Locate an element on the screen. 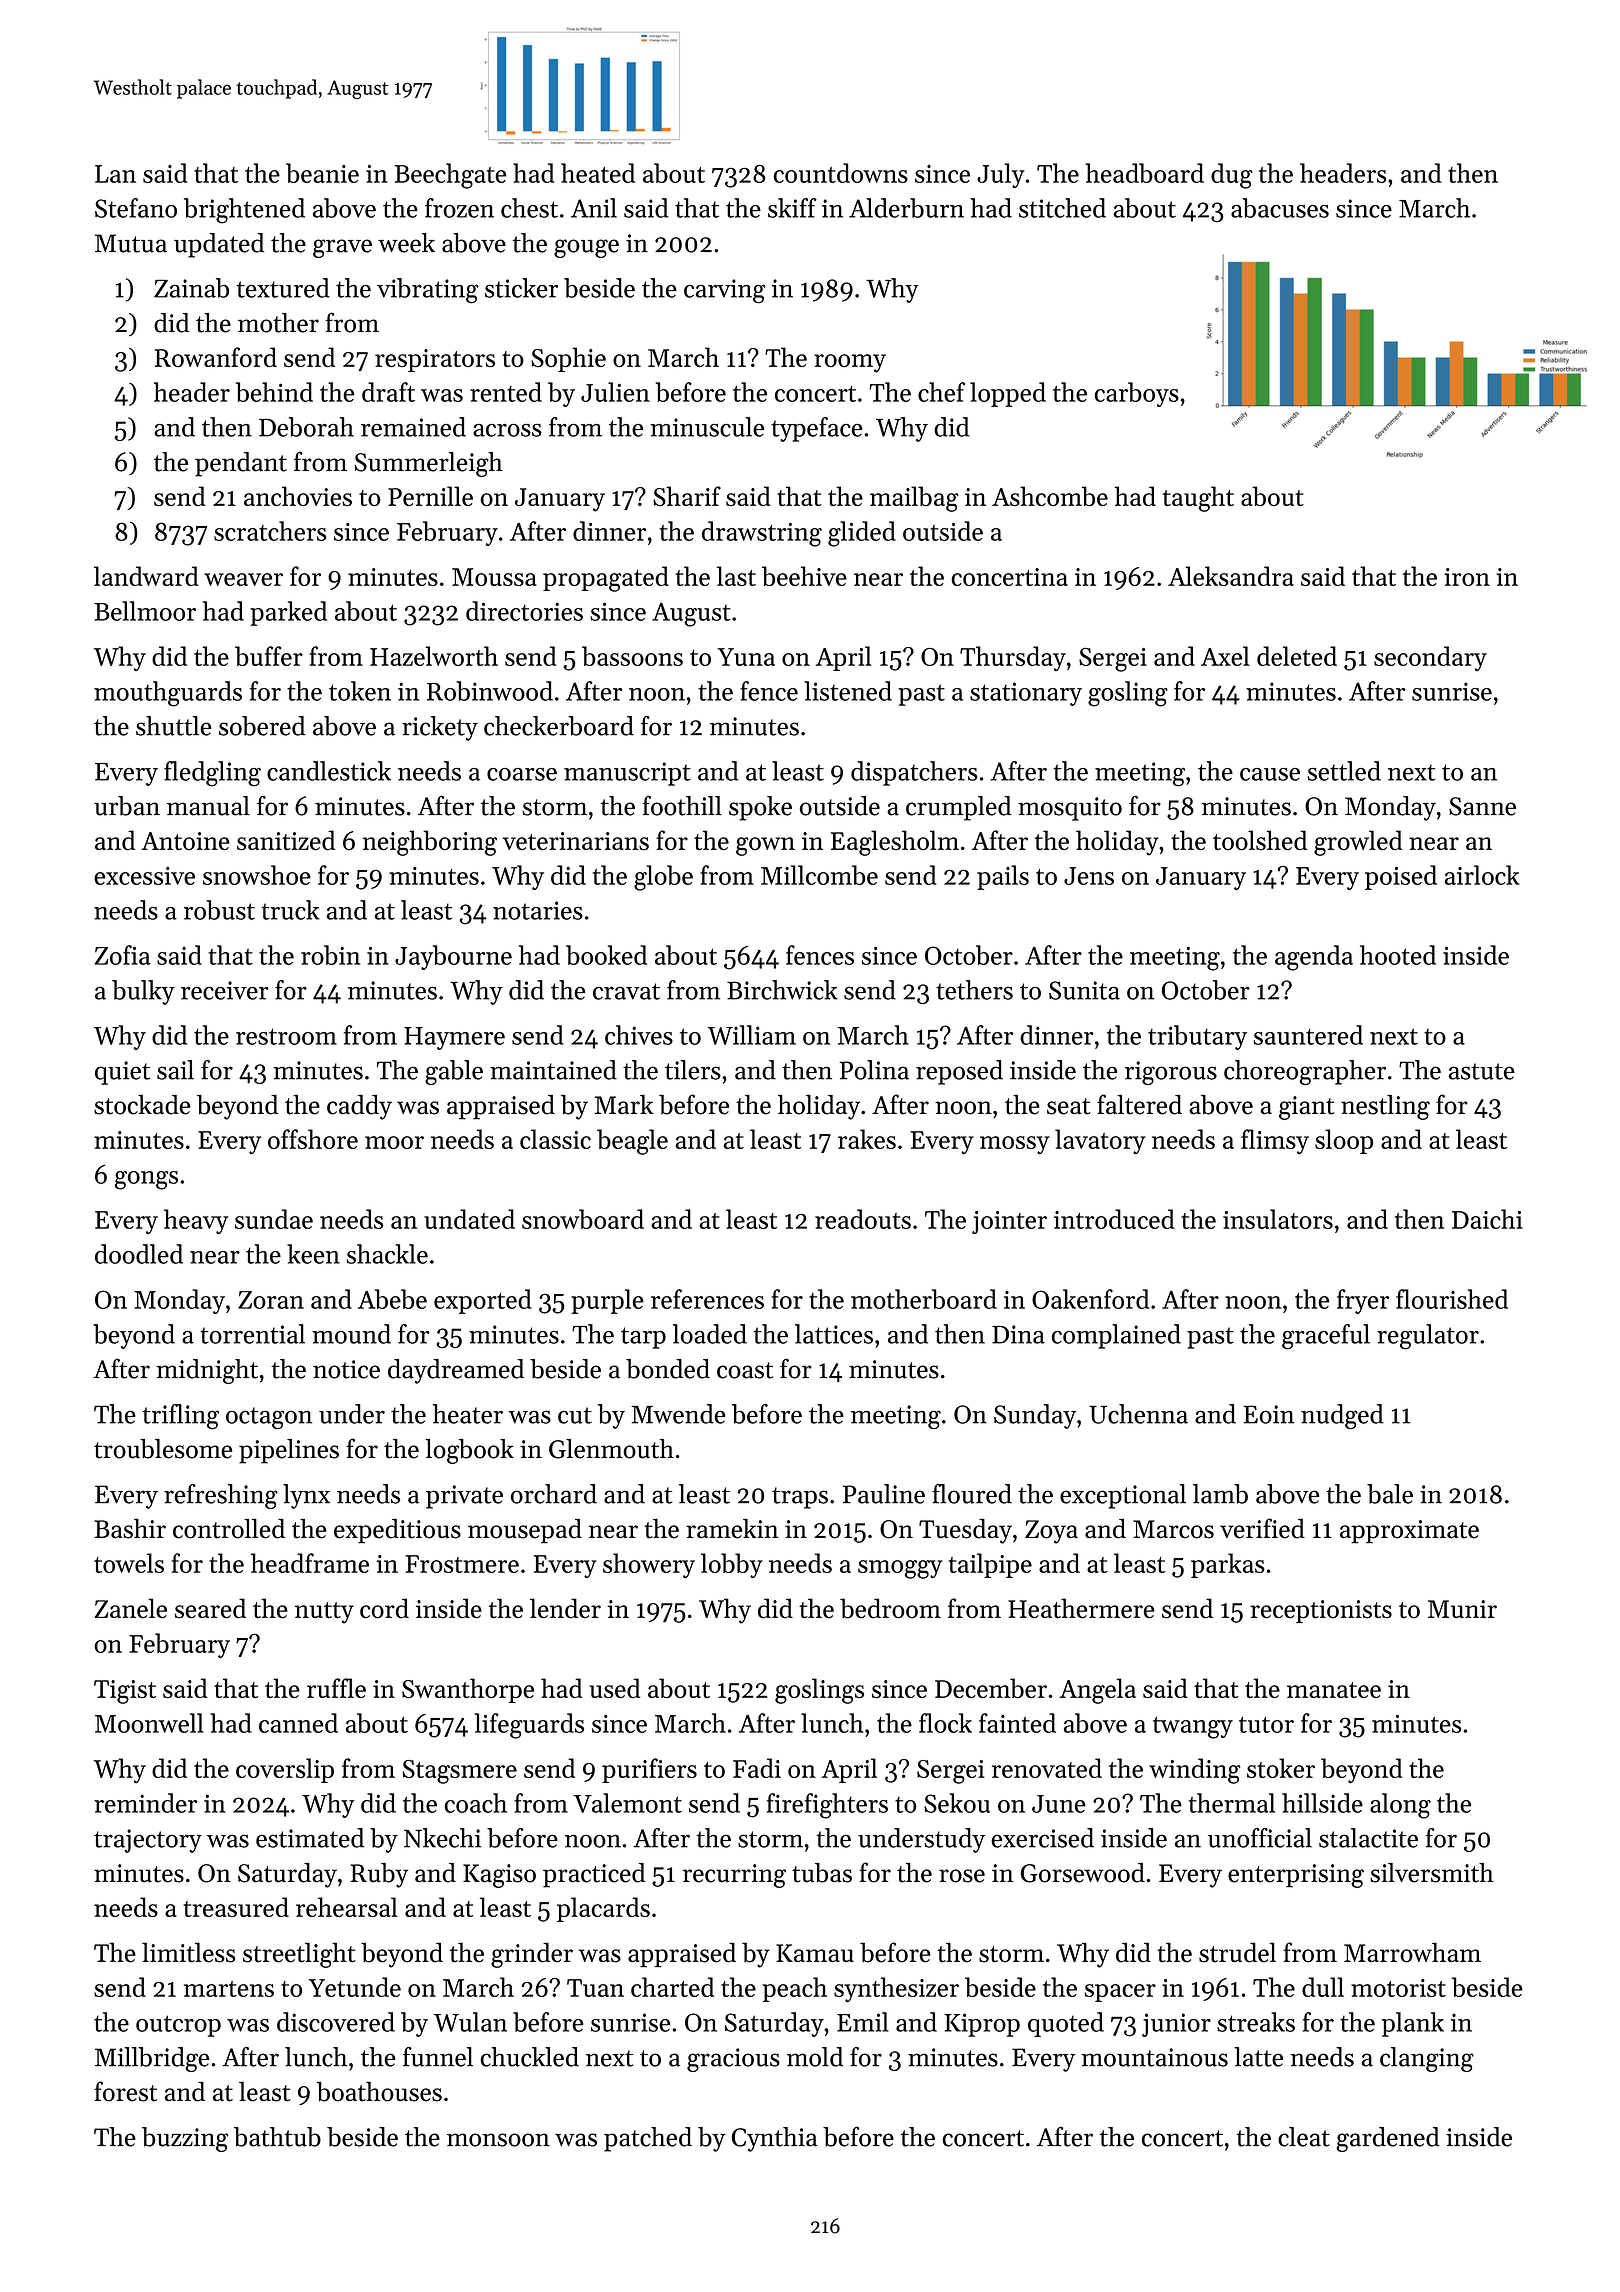 Image resolution: width=1620 pixels, height=2292 pixels. Uchenna is located at coordinates (1138, 1414).
